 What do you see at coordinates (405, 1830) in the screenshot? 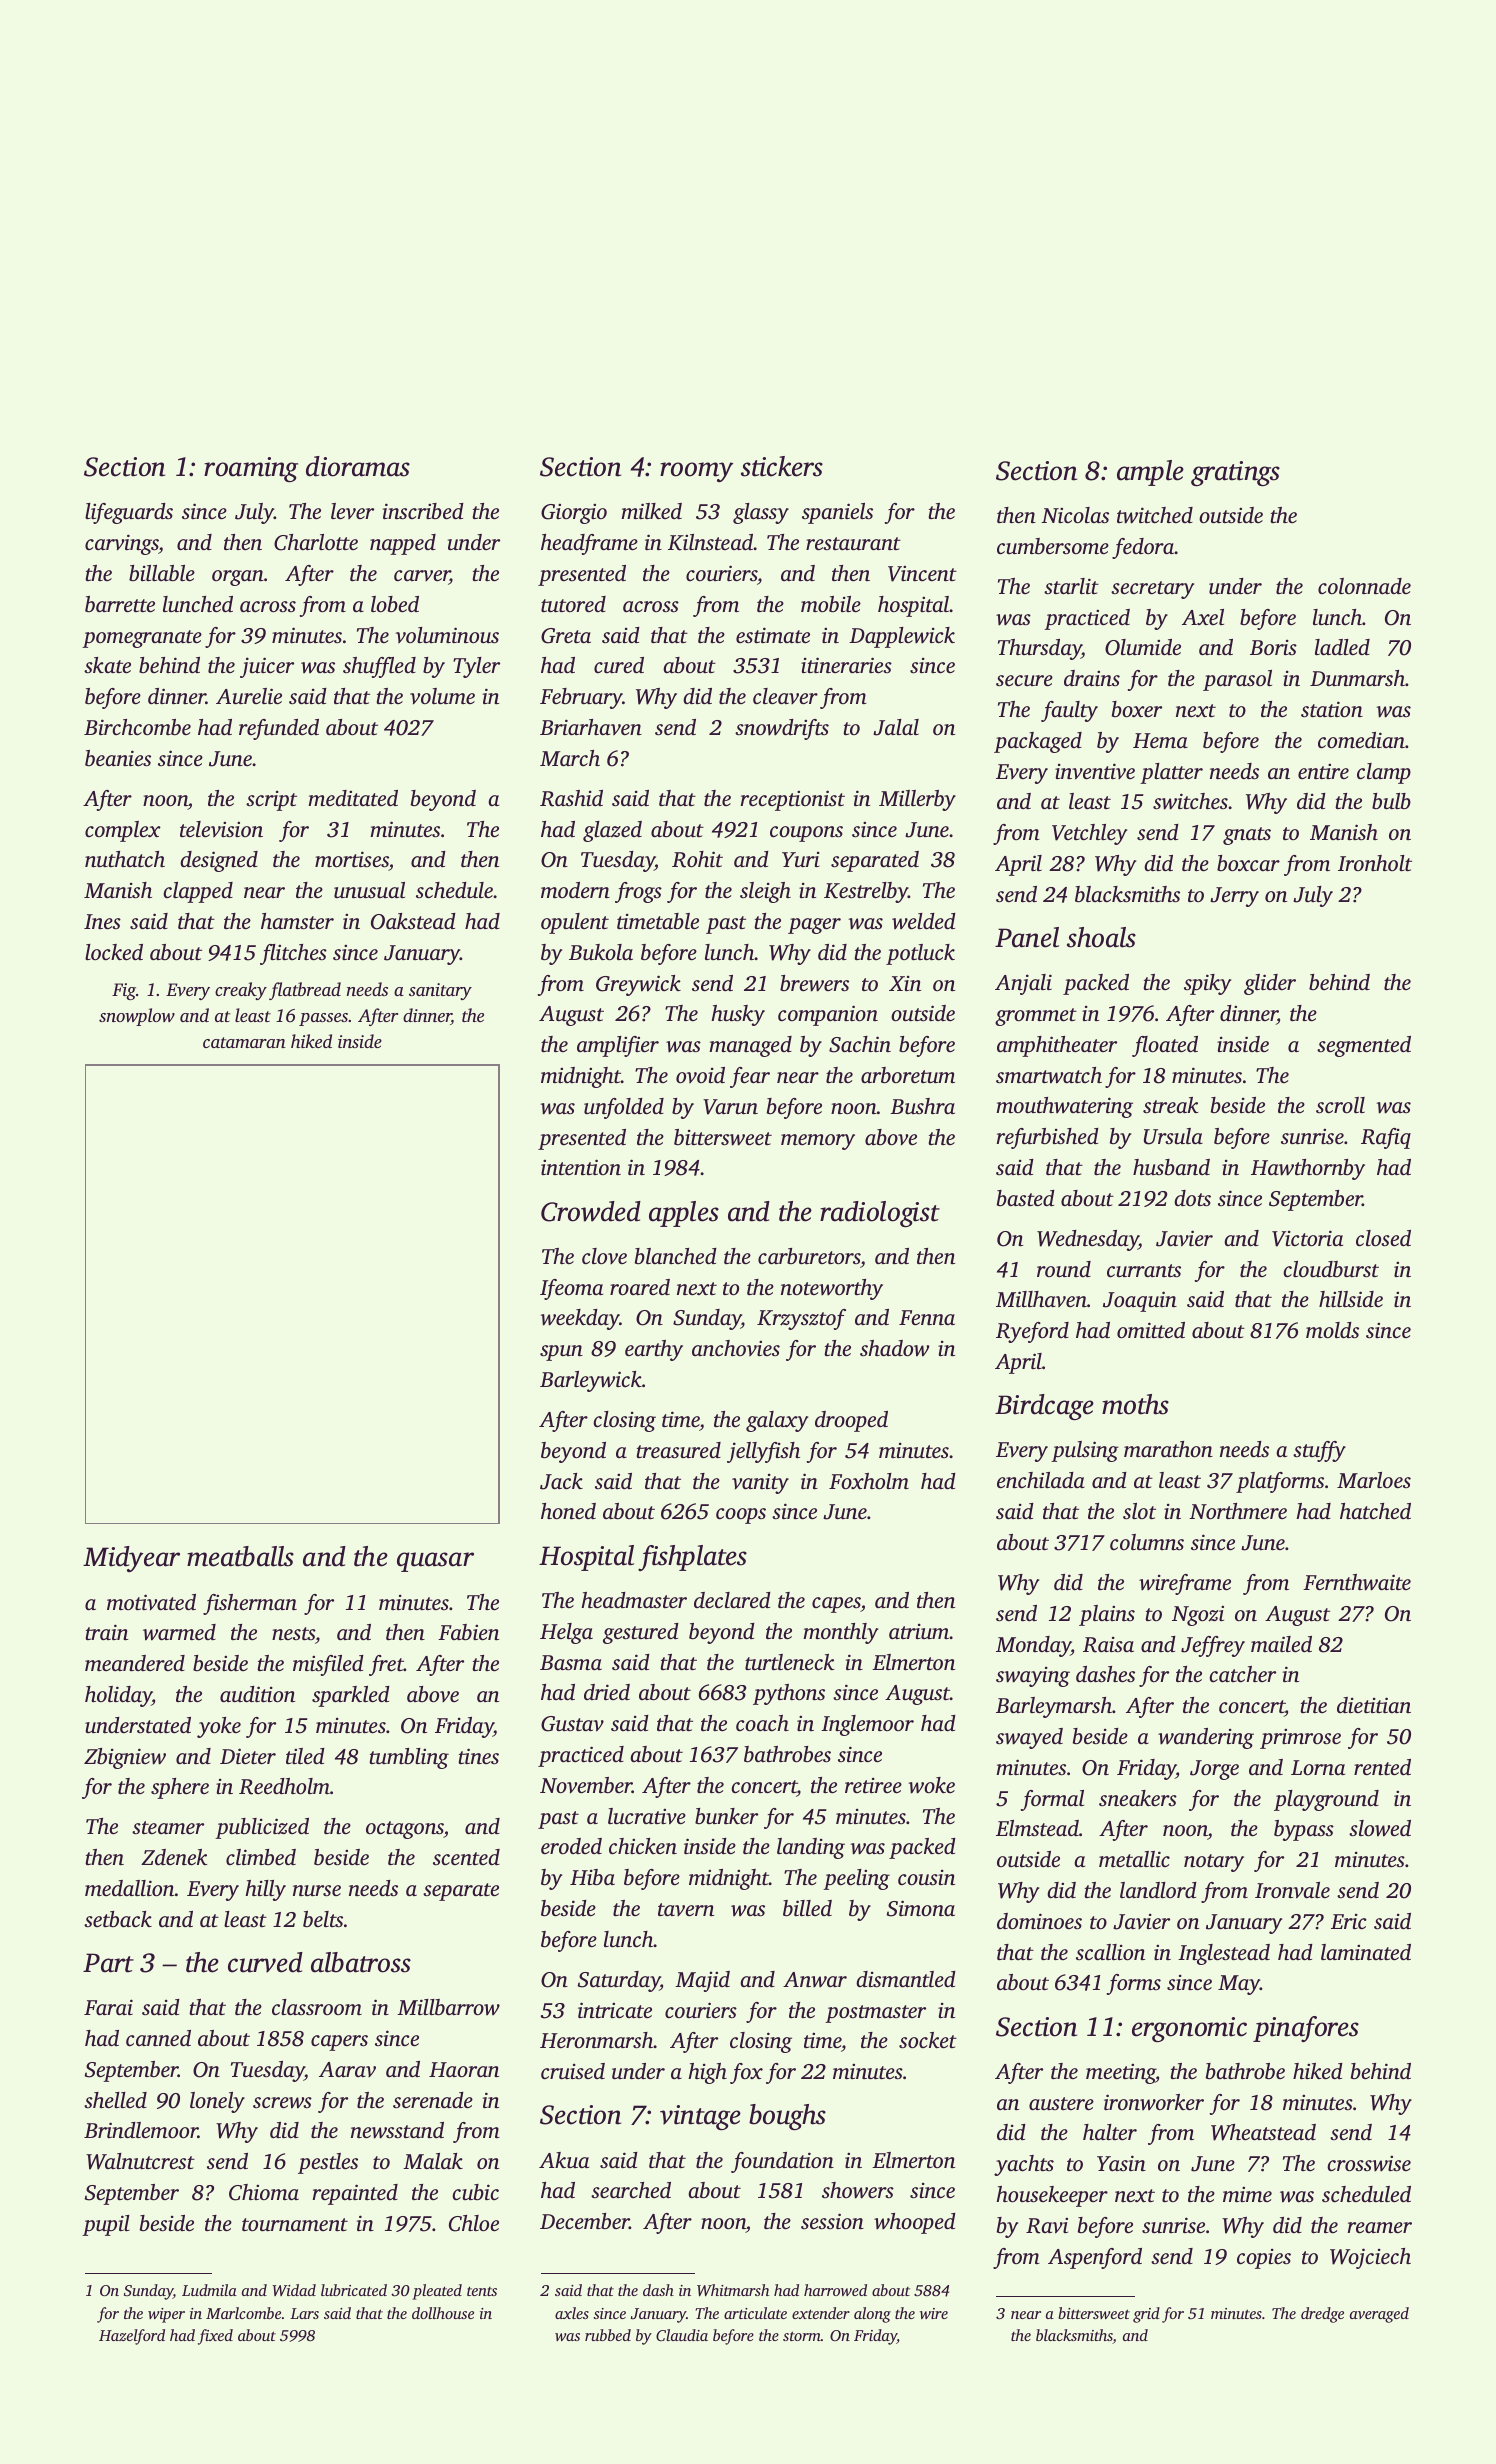
I see `octagons` at bounding box center [405, 1830].
